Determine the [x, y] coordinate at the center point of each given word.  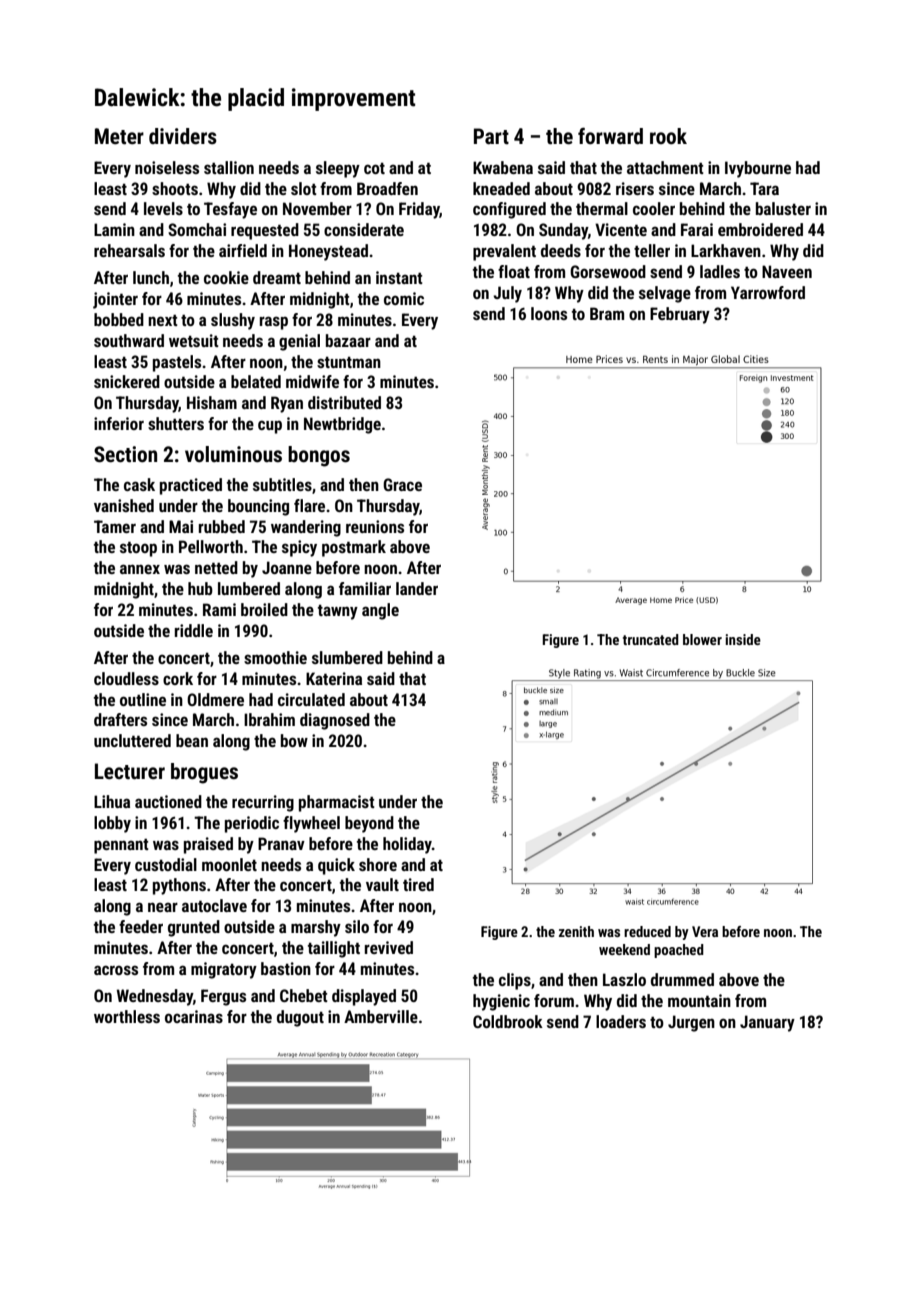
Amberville [381, 1016]
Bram [607, 313]
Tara [764, 188]
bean [192, 740]
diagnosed [335, 721]
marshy [316, 928]
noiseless [167, 167]
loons [549, 313]
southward [129, 340]
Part [491, 136]
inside [743, 639]
